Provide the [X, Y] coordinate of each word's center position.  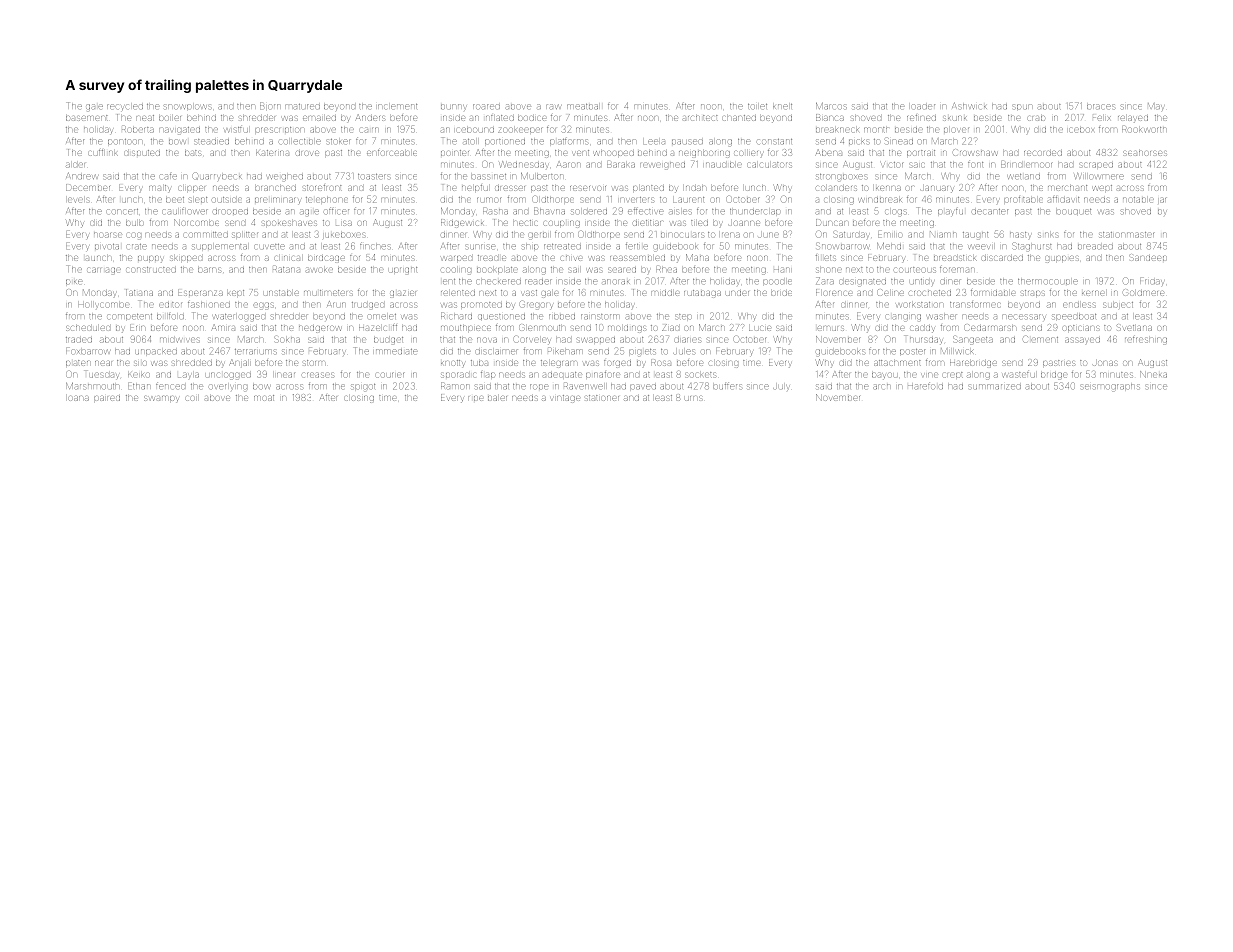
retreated [562, 246]
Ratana [286, 269]
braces [1101, 106]
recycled [125, 107]
